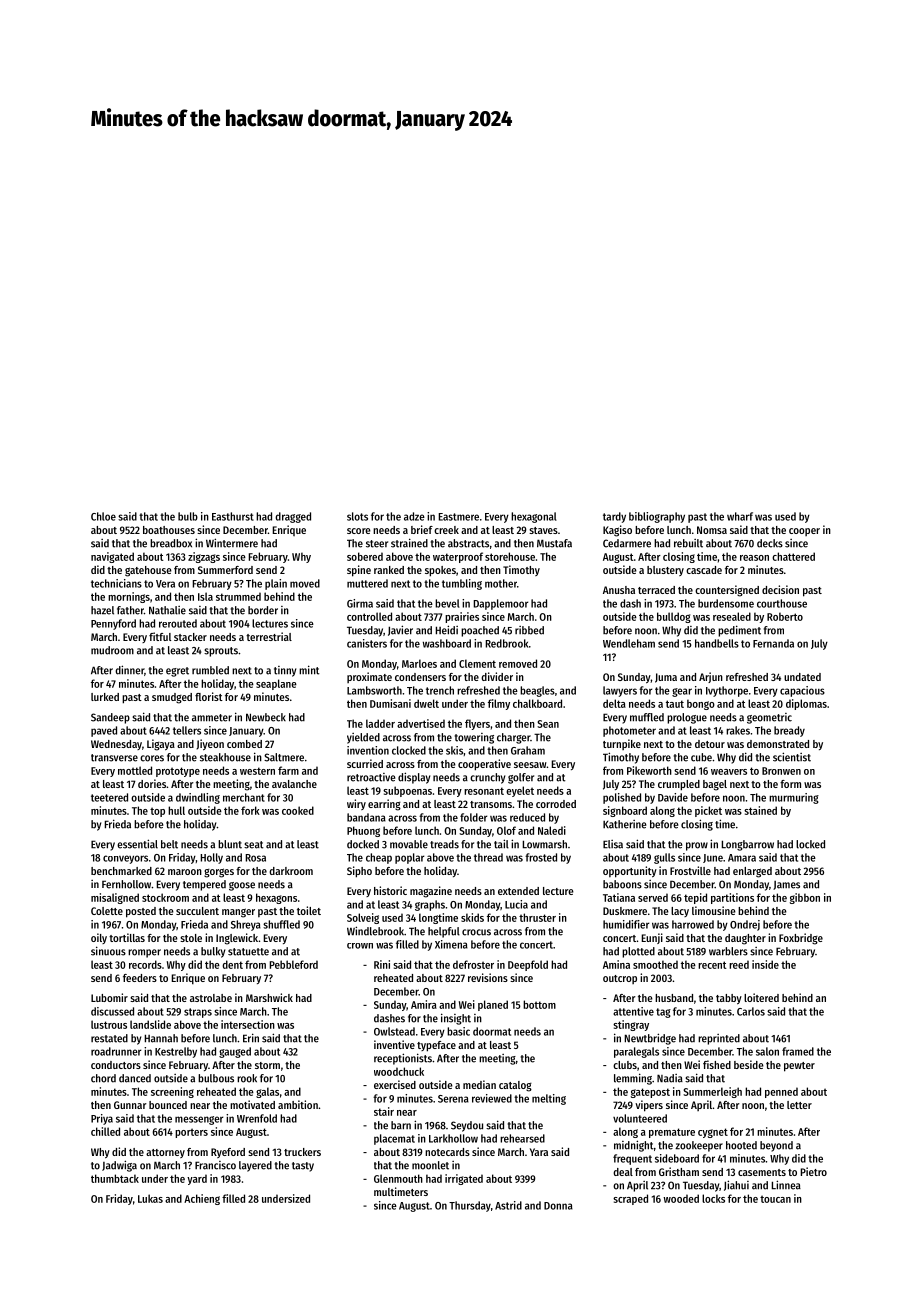 The image size is (924, 1308). Describe the element at coordinates (230, 844) in the screenshot. I see `blunt` at that location.
